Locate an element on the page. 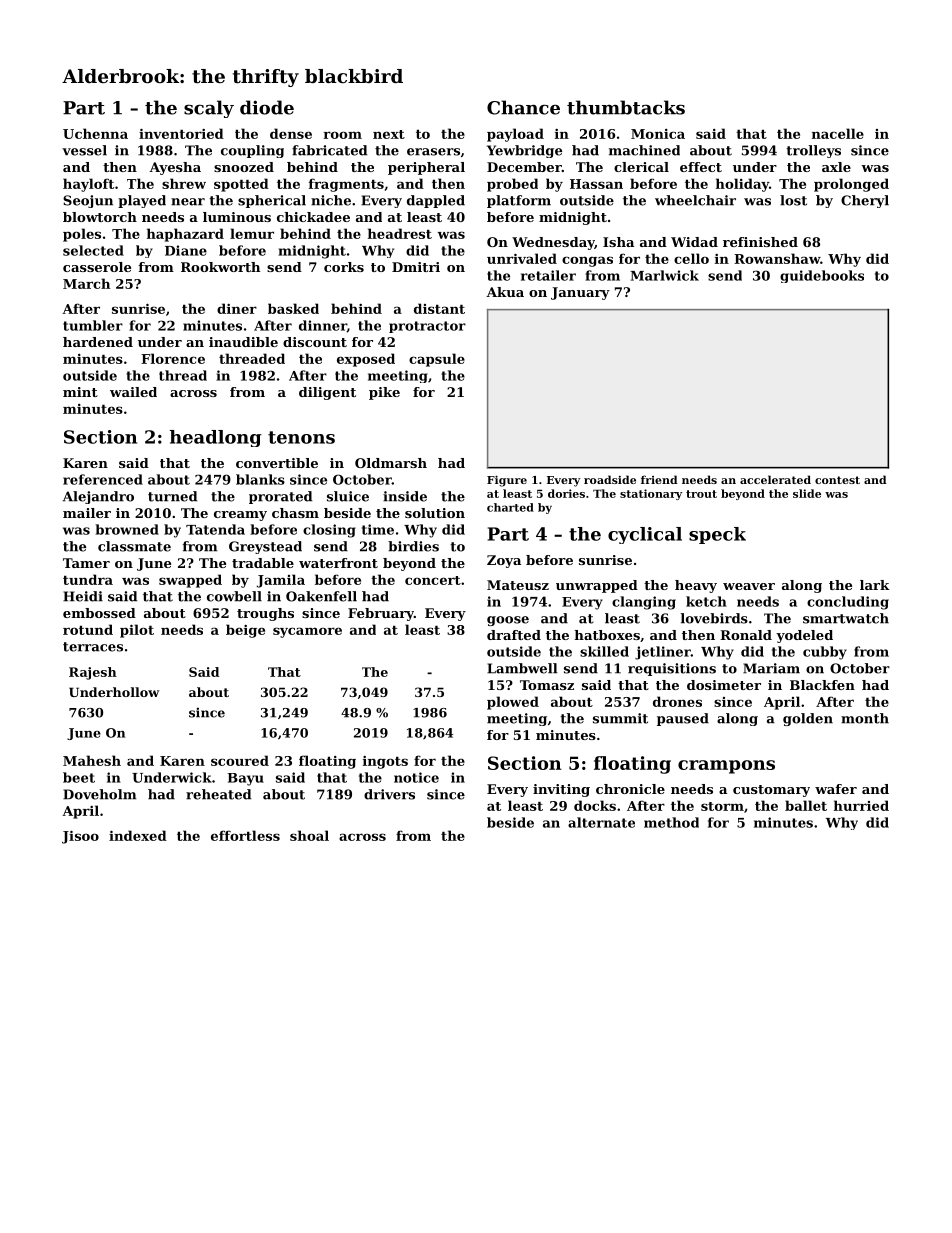 The height and width of the document is (1233, 952). coupling is located at coordinates (252, 151).
